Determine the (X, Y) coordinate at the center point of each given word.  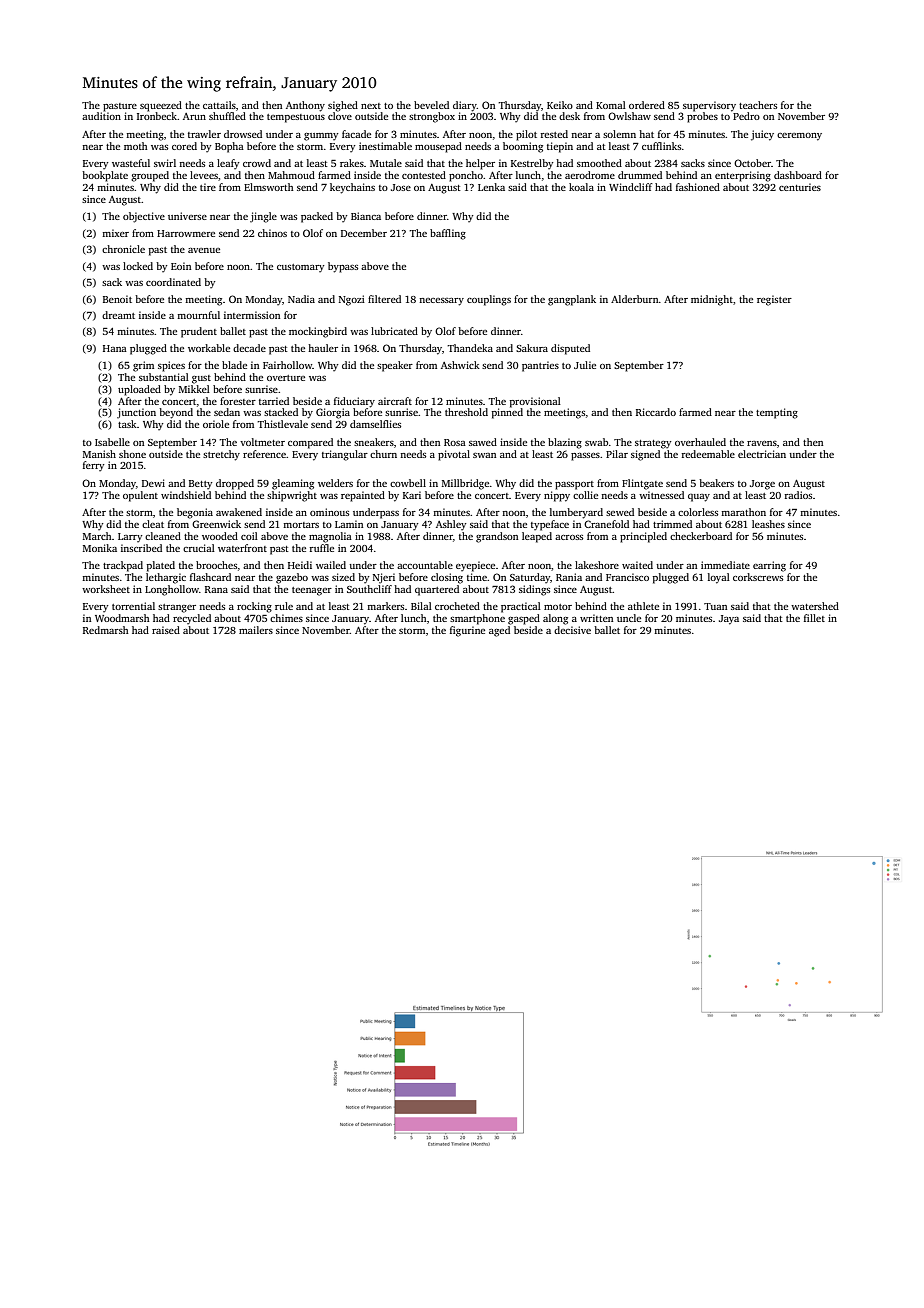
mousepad (438, 147)
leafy (228, 164)
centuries (800, 187)
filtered (384, 299)
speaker (395, 366)
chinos (272, 233)
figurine (467, 631)
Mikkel (194, 389)
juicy (762, 135)
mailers (256, 630)
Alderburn (635, 299)
